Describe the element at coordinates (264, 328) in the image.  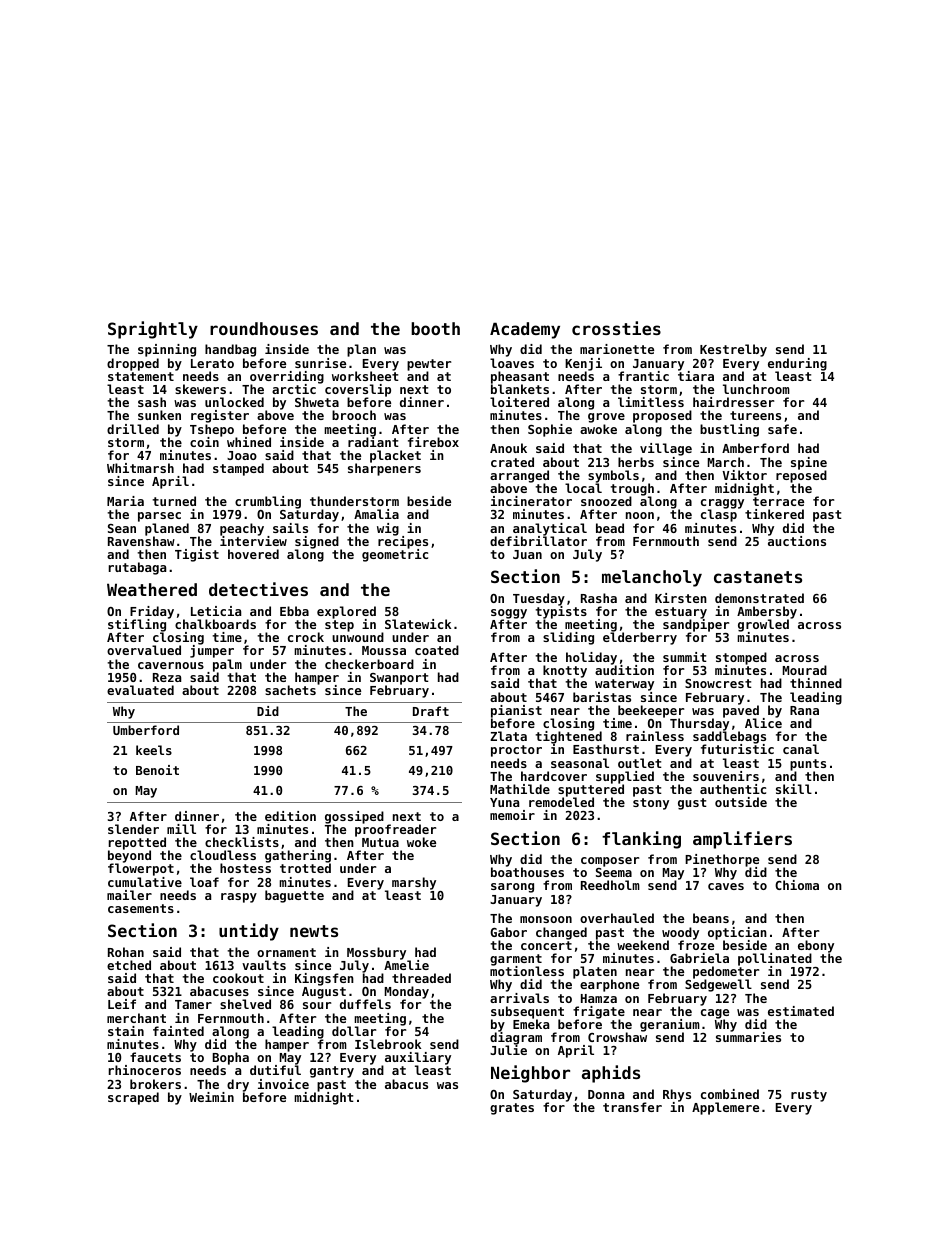
I see `roundhouses` at that location.
